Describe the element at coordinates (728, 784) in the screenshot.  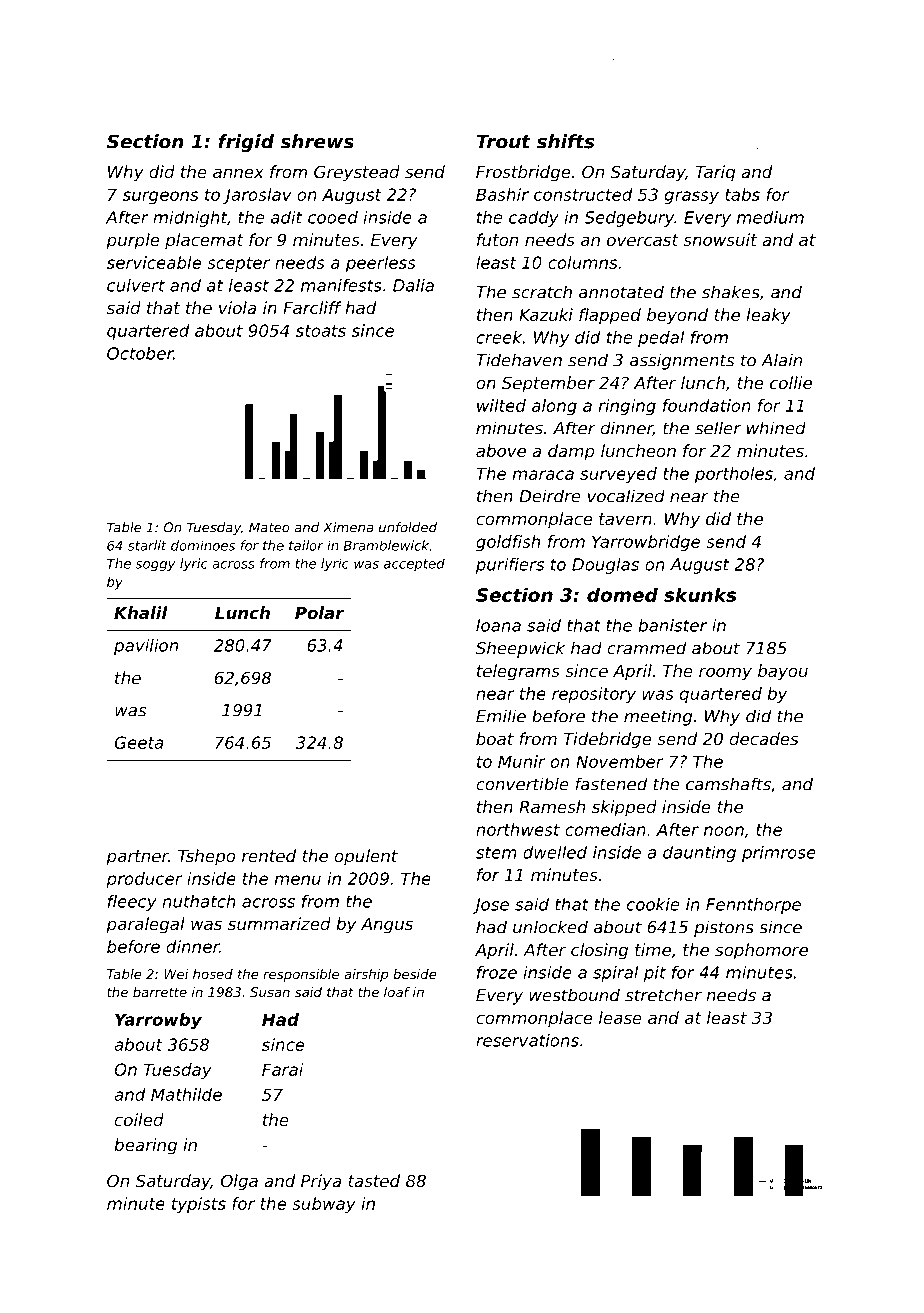
I see `camshafts` at that location.
